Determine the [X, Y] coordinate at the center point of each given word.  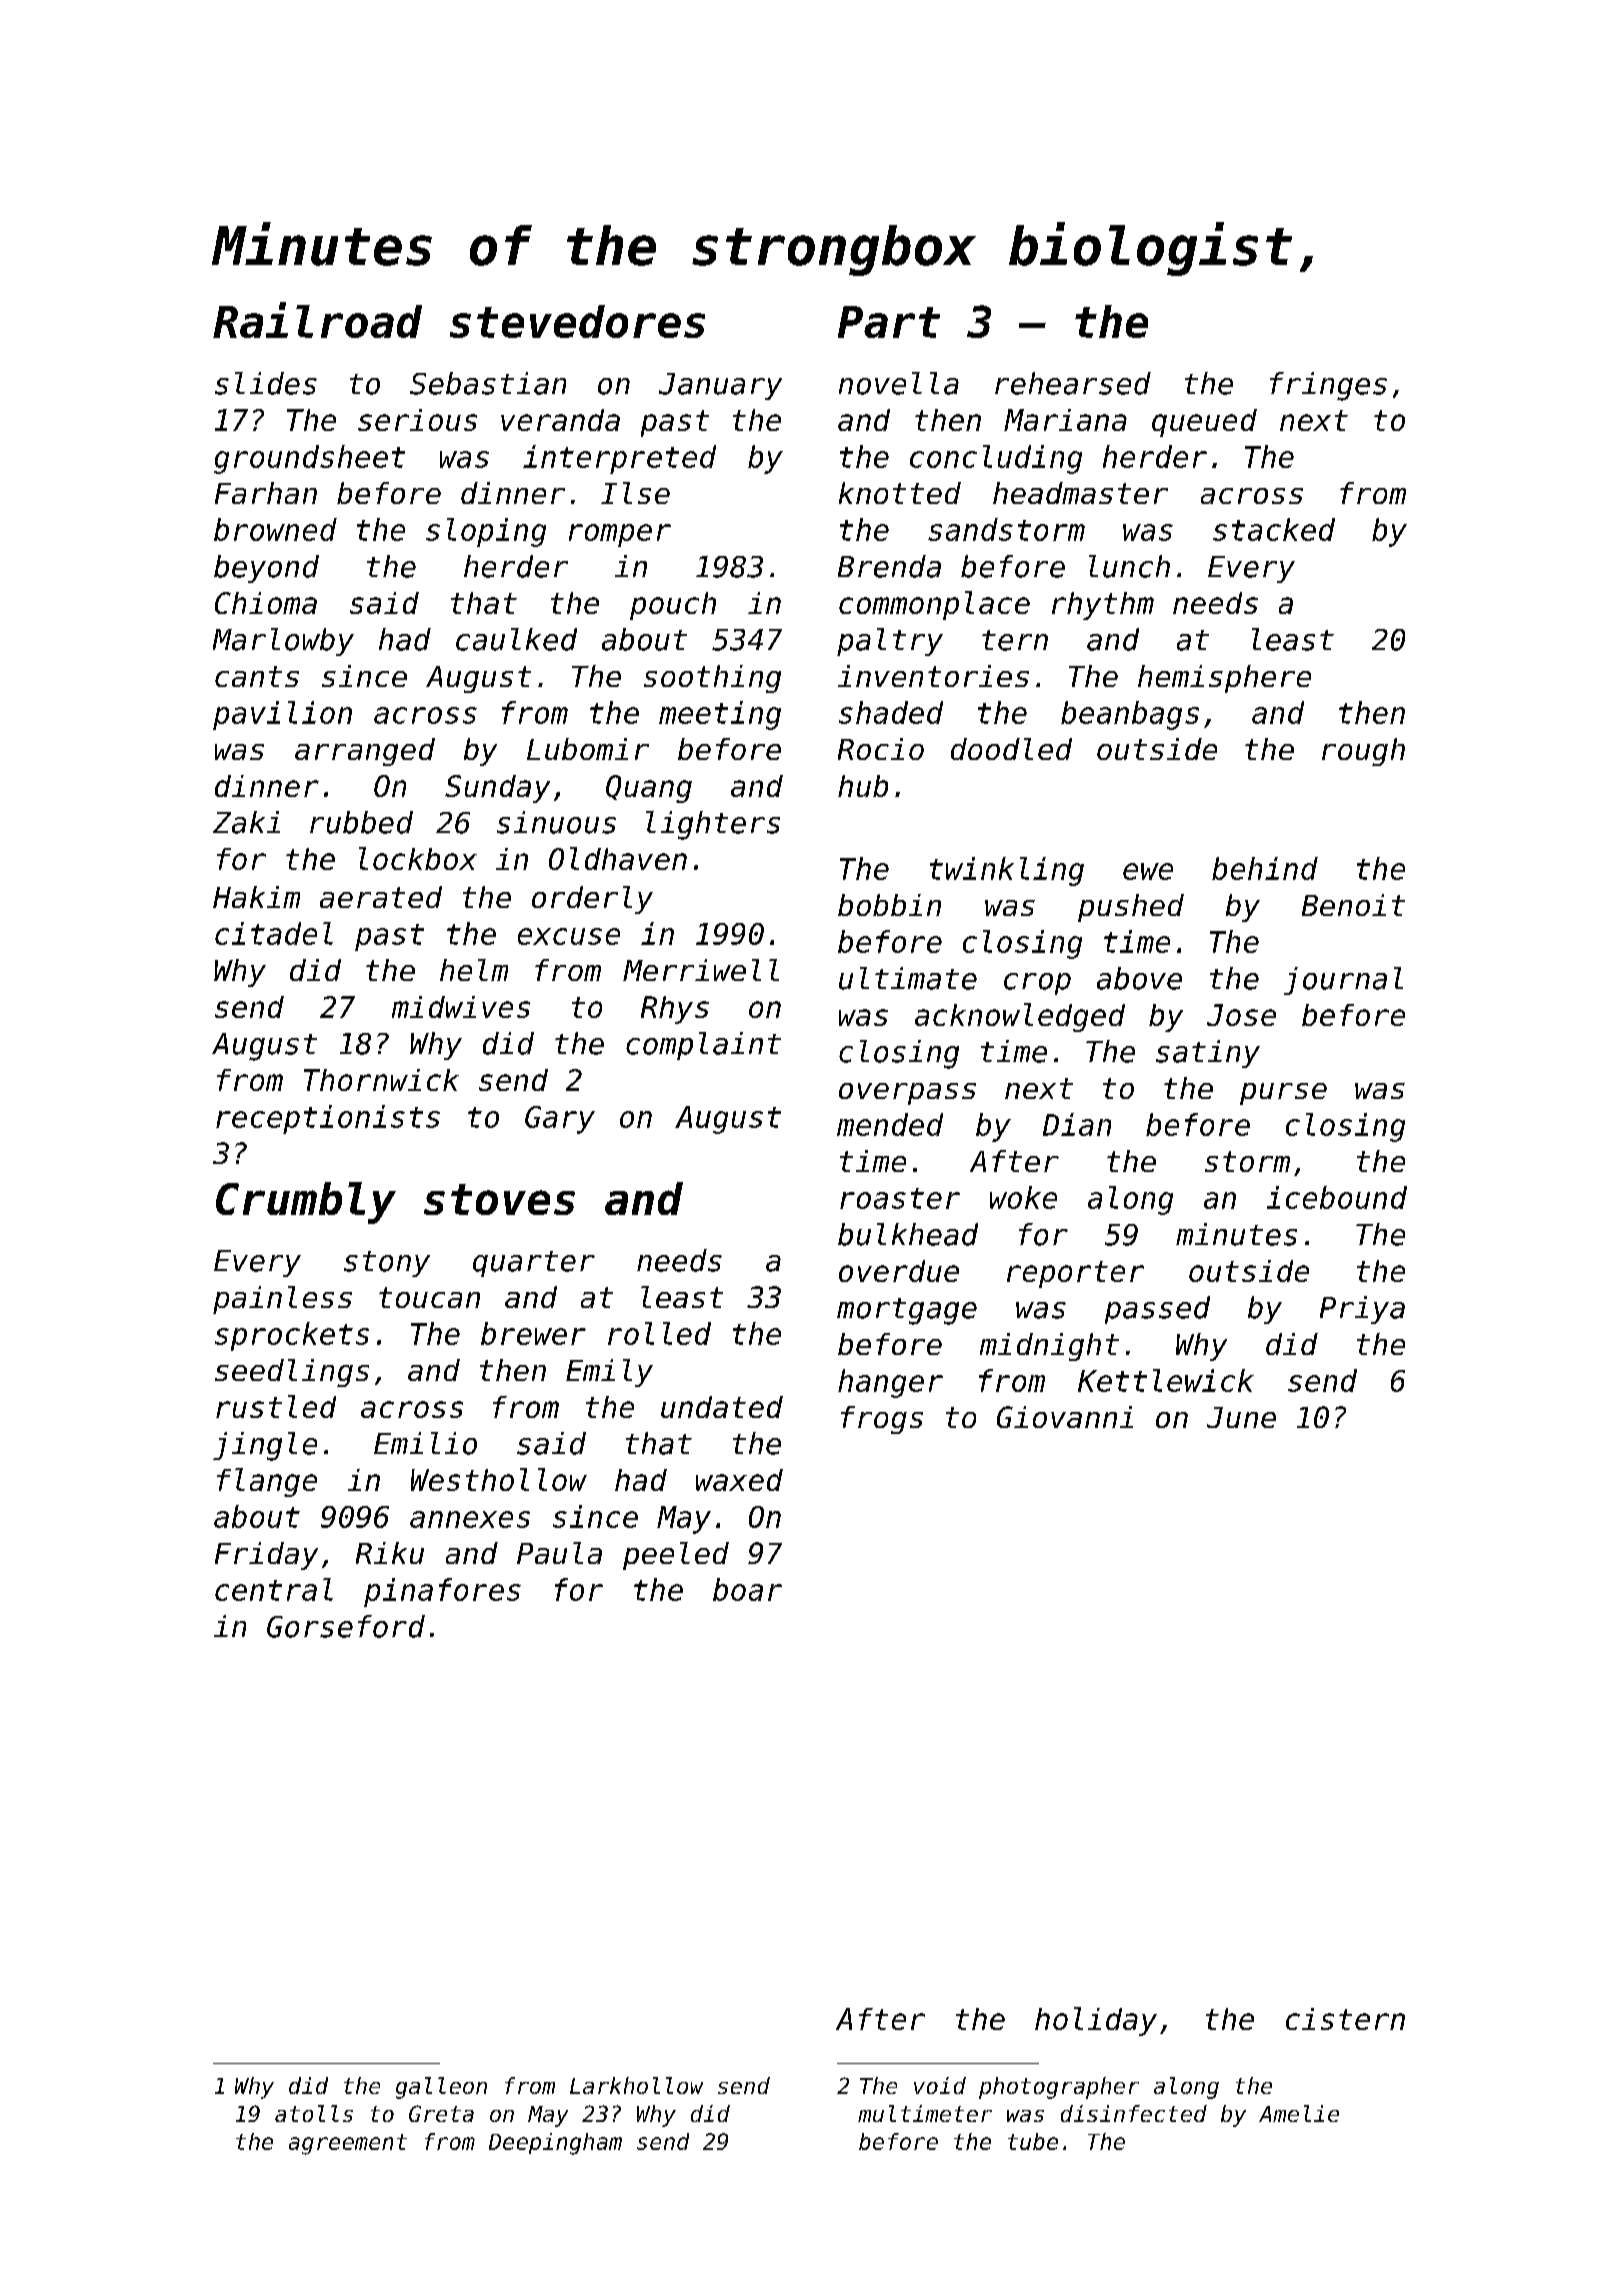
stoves [499, 1199]
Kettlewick [1166, 1380]
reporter [1075, 1274]
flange [267, 1482]
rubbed [361, 822]
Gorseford [346, 1626]
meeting [720, 715]
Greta [441, 2113]
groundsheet [309, 459]
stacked [1274, 529]
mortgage [907, 1311]
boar [747, 1589]
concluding [996, 459]
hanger [890, 1383]
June [1241, 1417]
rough [1363, 752]
